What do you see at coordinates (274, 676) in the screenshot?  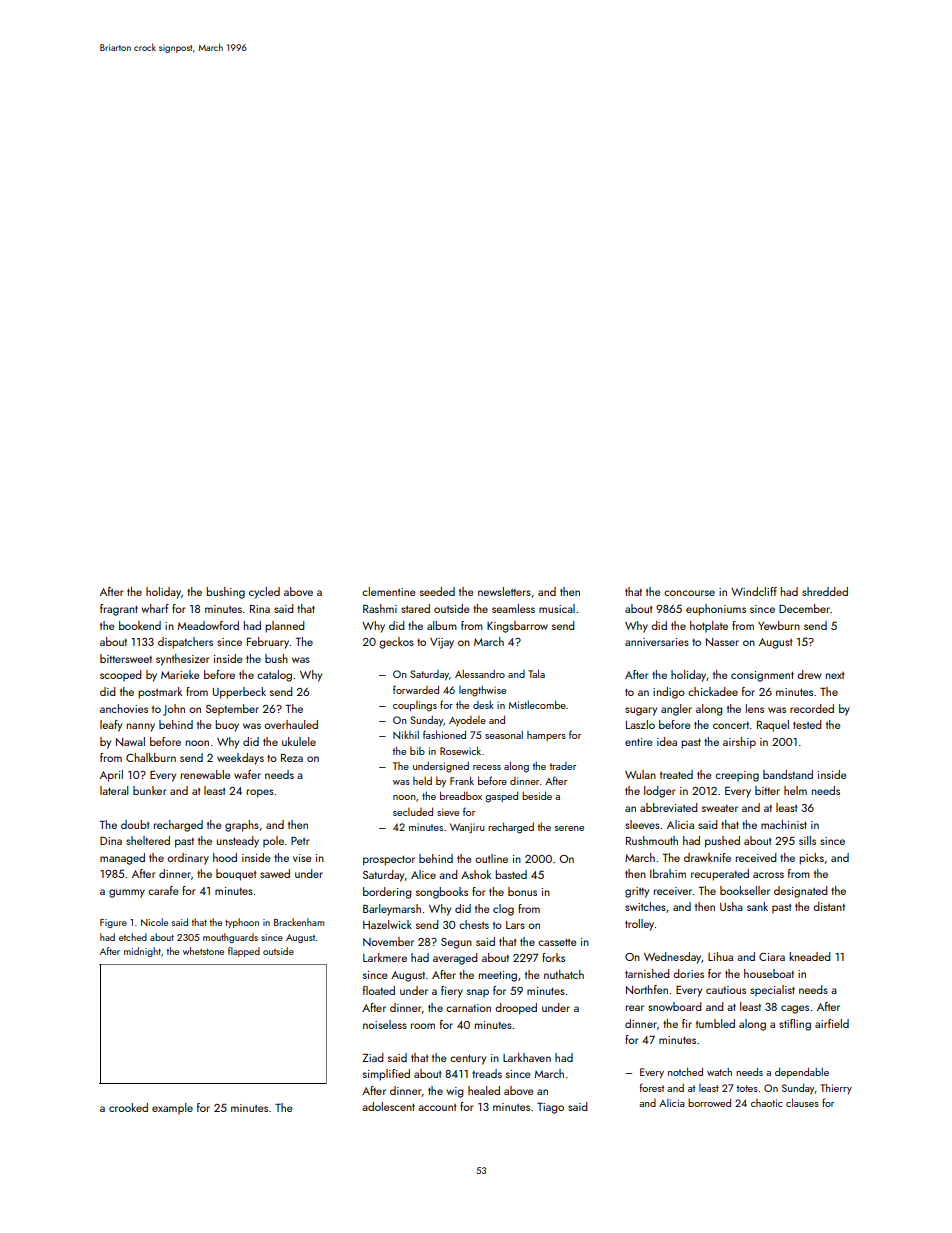 I see `catalog` at bounding box center [274, 676].
